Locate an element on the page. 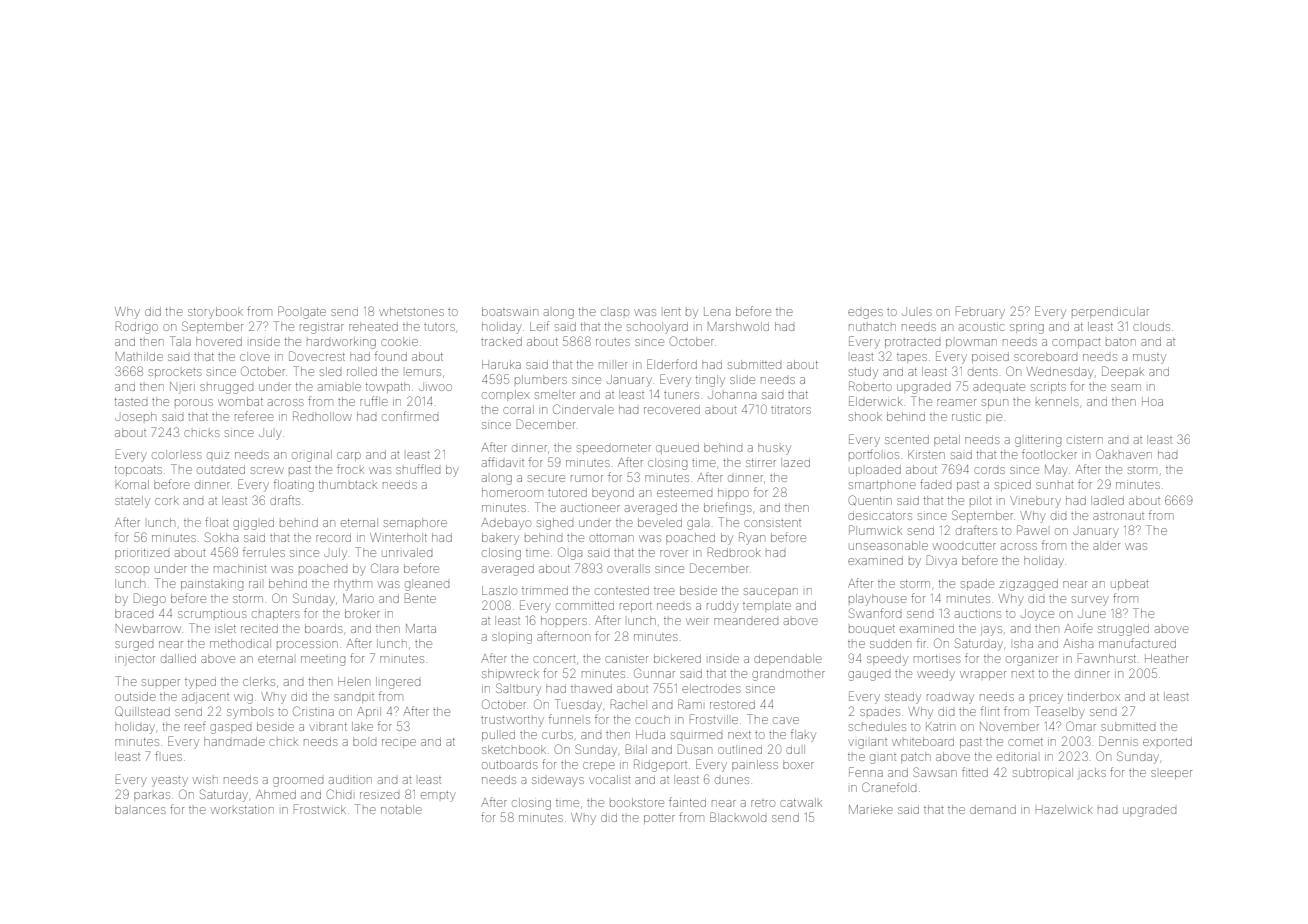 The width and height of the image is (1308, 924). prioritized is located at coordinates (142, 554).
